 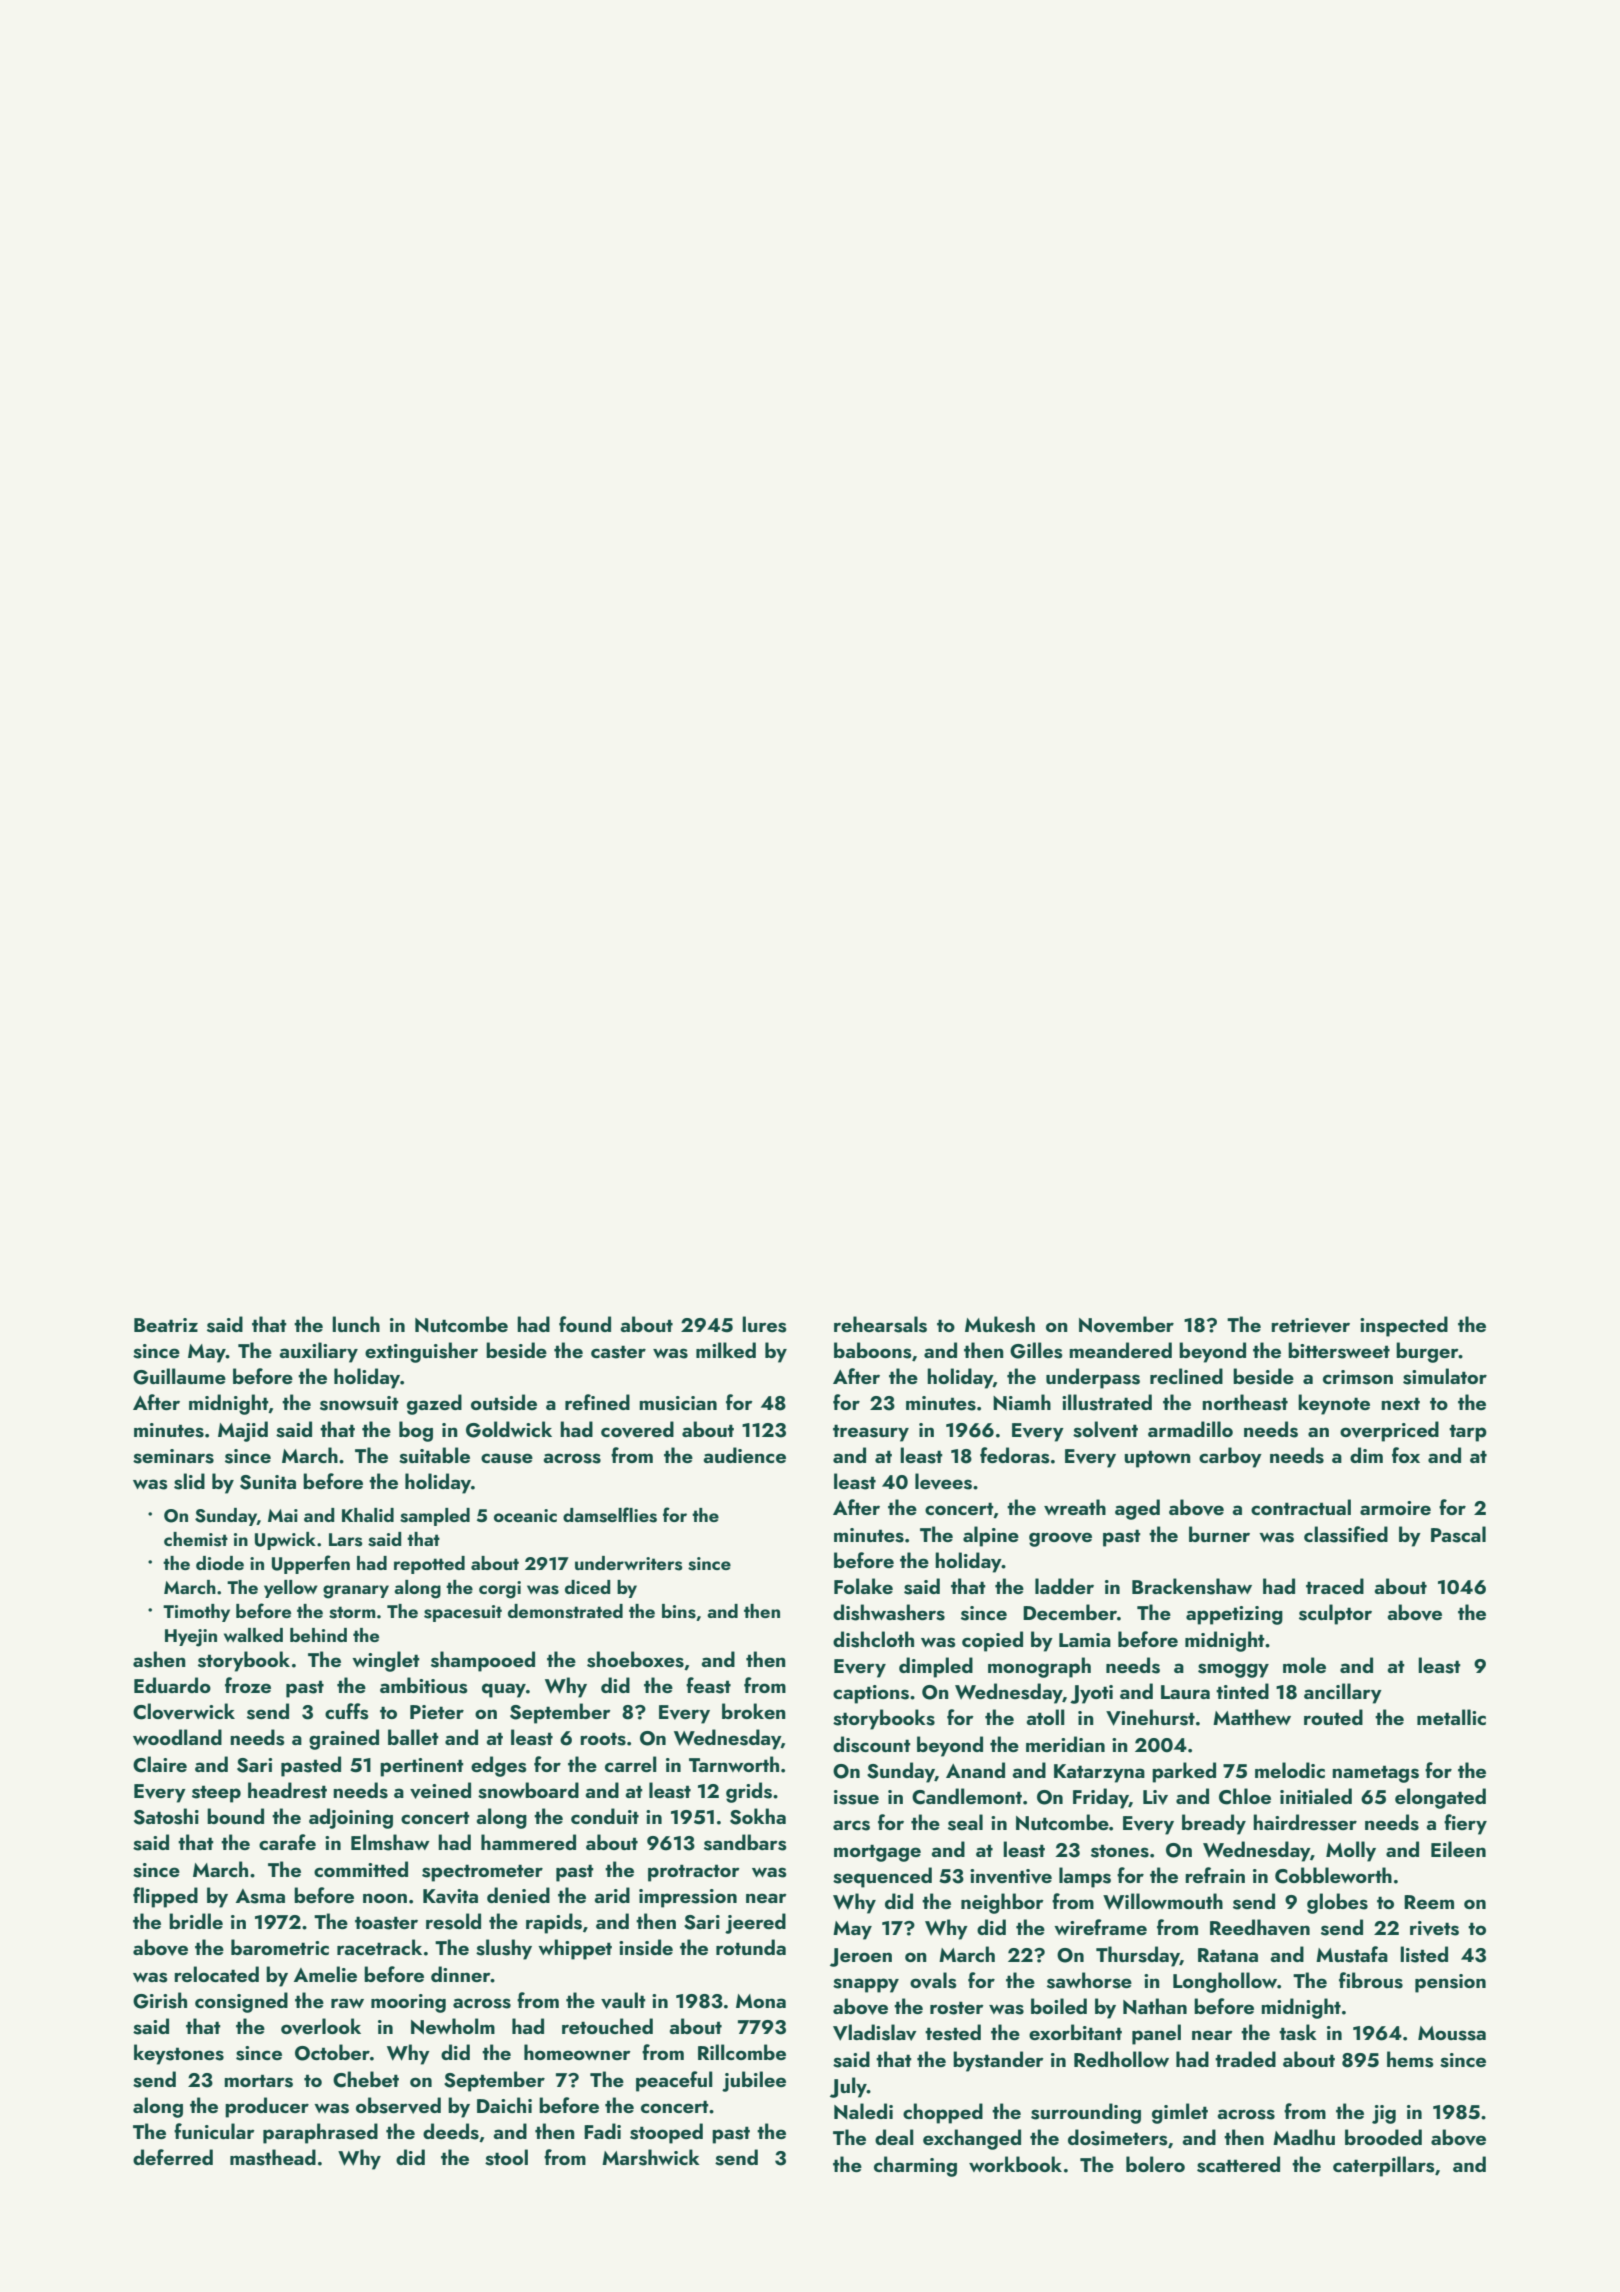 I want to click on roots, so click(x=603, y=1739).
